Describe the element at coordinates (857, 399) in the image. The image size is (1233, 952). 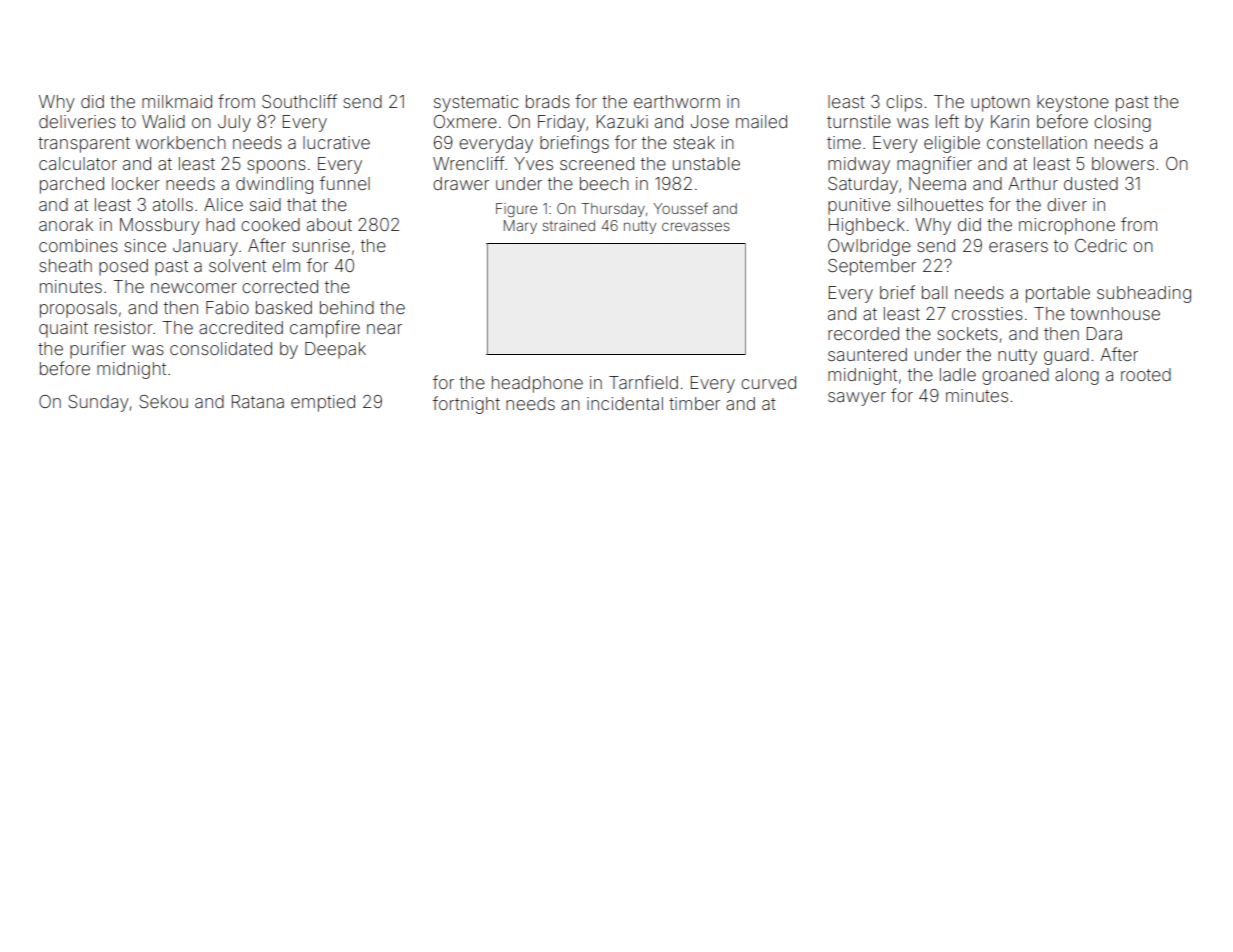
I see `sawyer` at that location.
